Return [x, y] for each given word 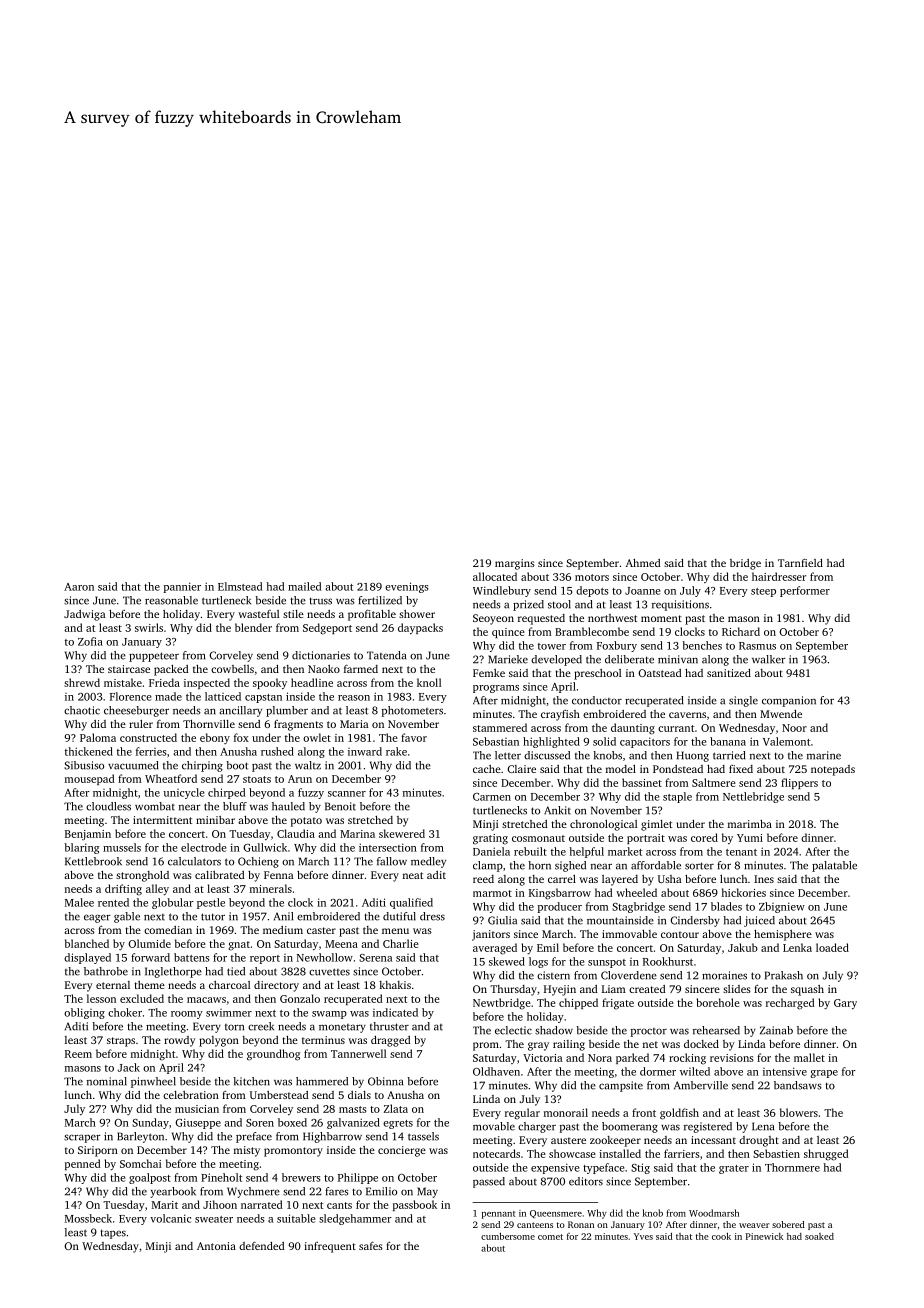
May [427, 1192]
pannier [182, 587]
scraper [82, 1138]
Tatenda [386, 655]
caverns [687, 715]
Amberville [701, 1085]
